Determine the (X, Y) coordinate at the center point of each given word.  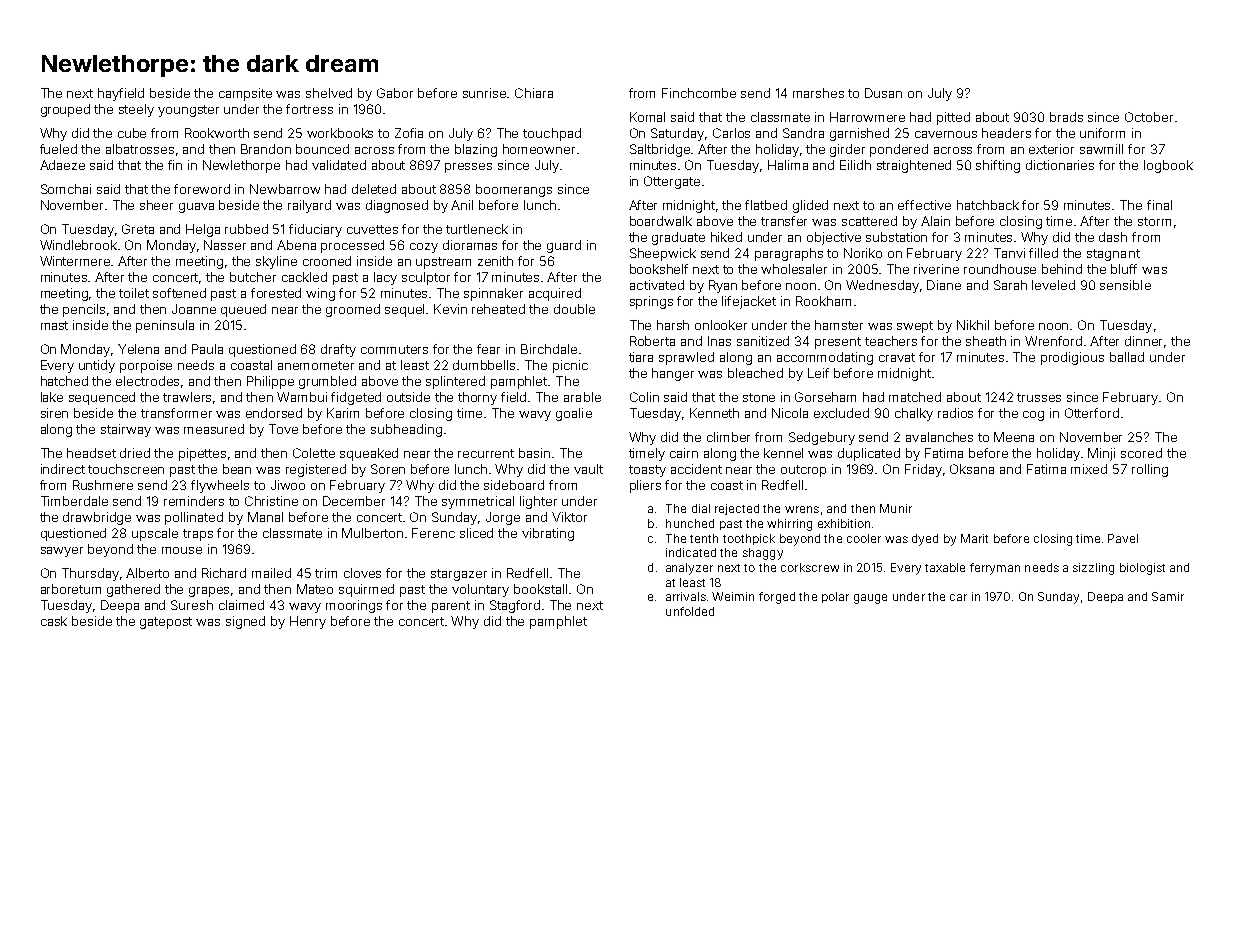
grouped (65, 110)
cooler (864, 538)
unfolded (690, 611)
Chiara (534, 93)
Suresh (192, 605)
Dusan (883, 93)
